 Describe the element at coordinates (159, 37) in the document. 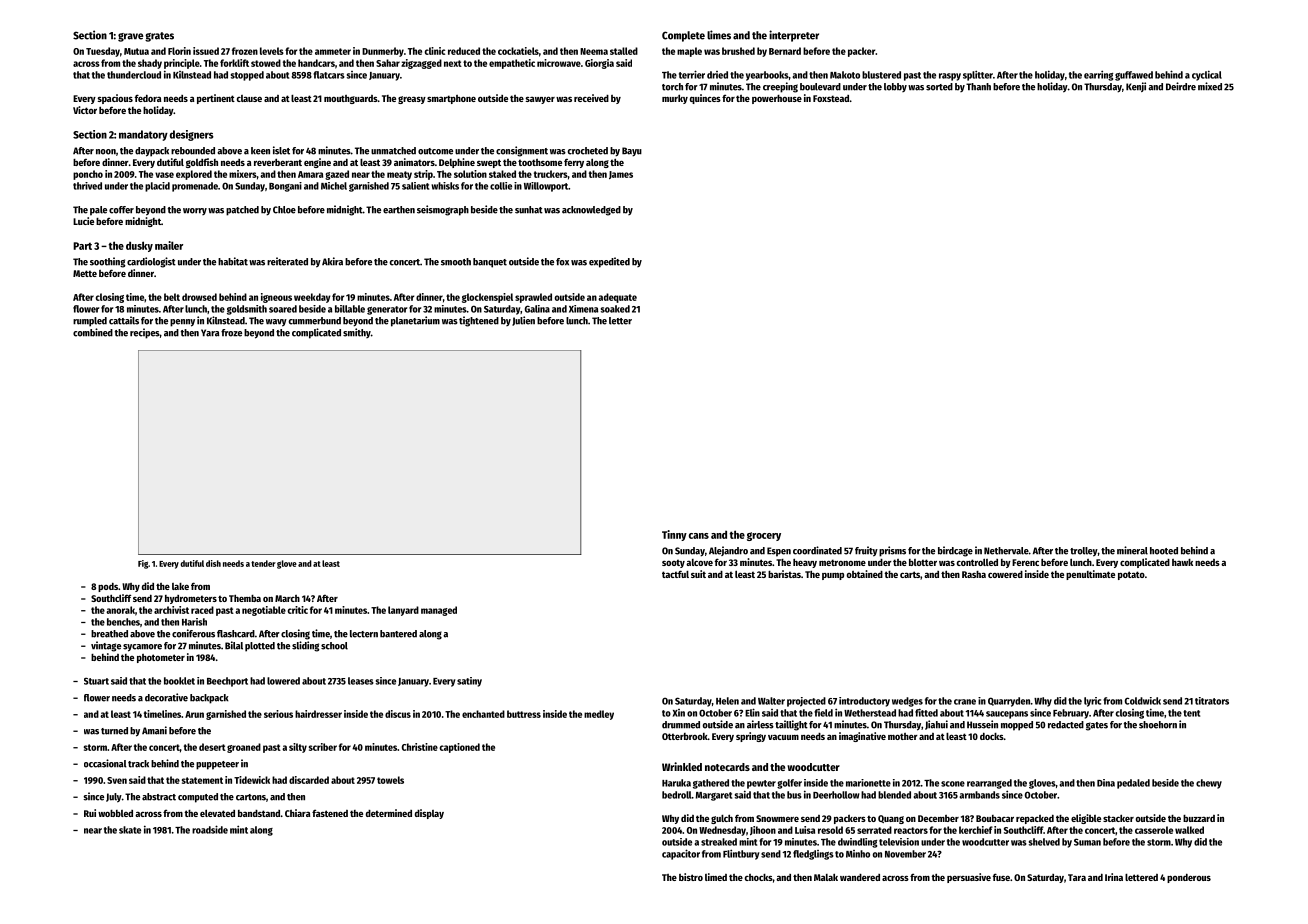

I see `grates` at that location.
